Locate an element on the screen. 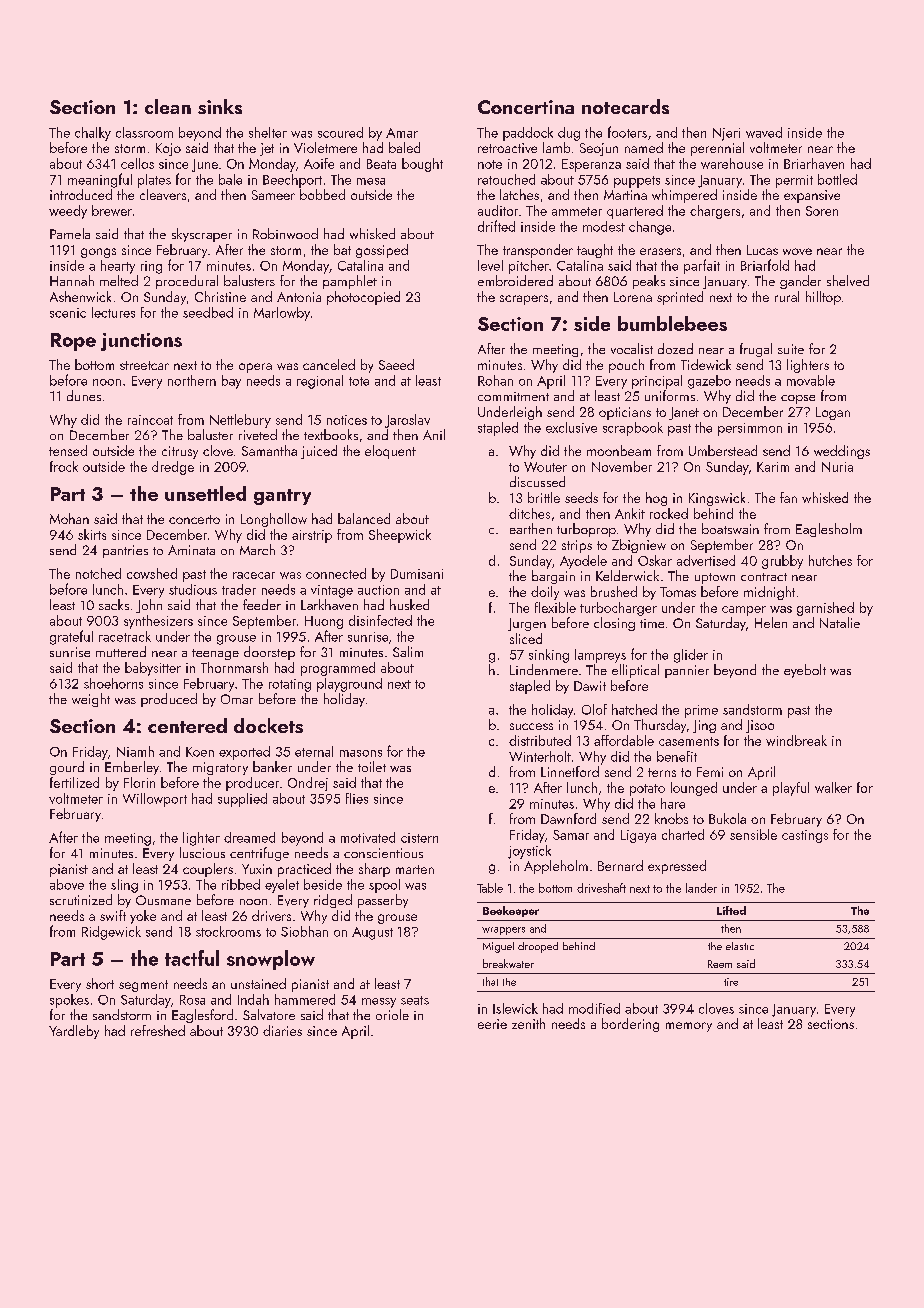 Image resolution: width=924 pixels, height=1308 pixels. Tidewick is located at coordinates (706, 364).
